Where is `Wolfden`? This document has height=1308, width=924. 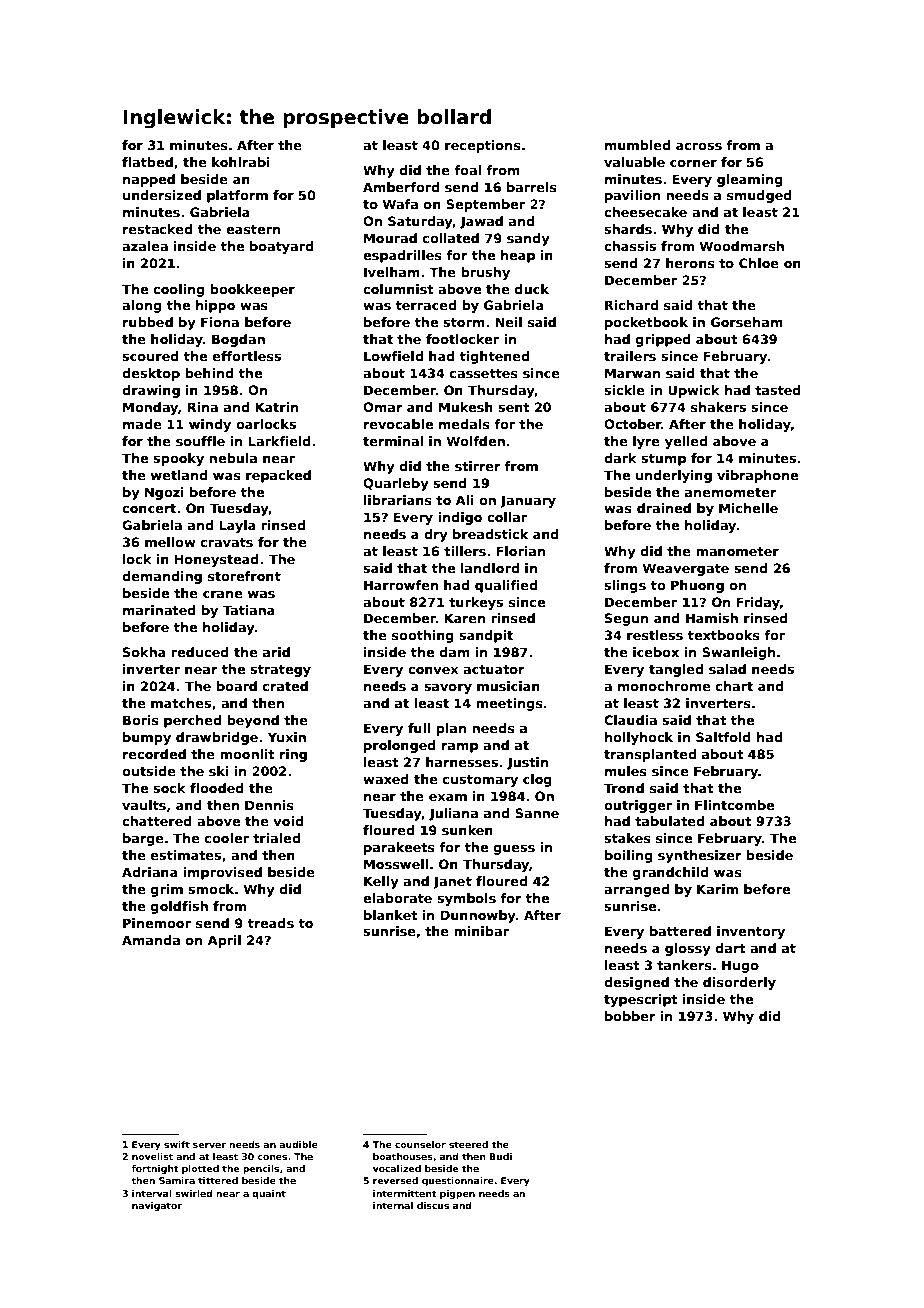
Wolfden is located at coordinates (476, 441).
